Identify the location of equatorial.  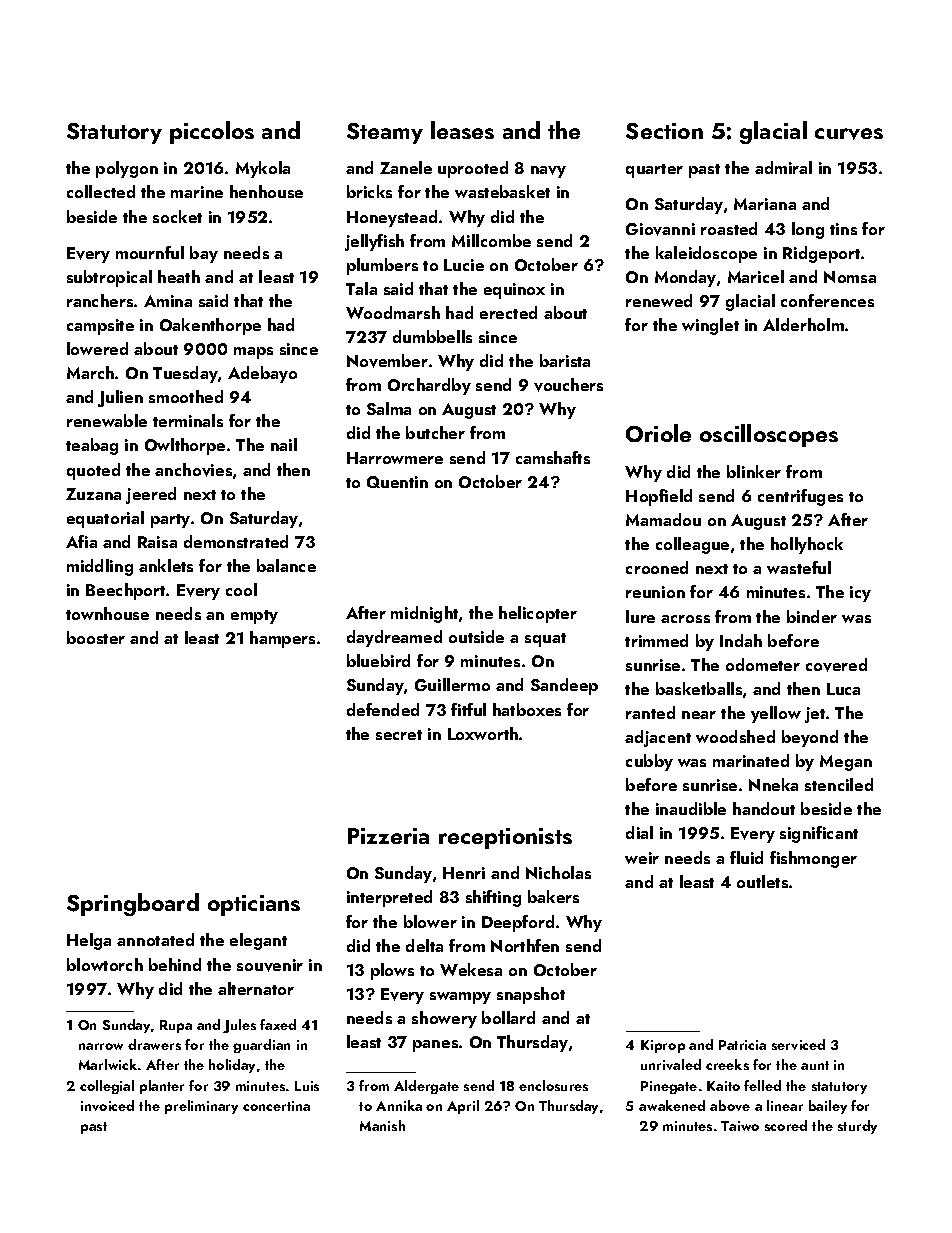
(105, 519).
